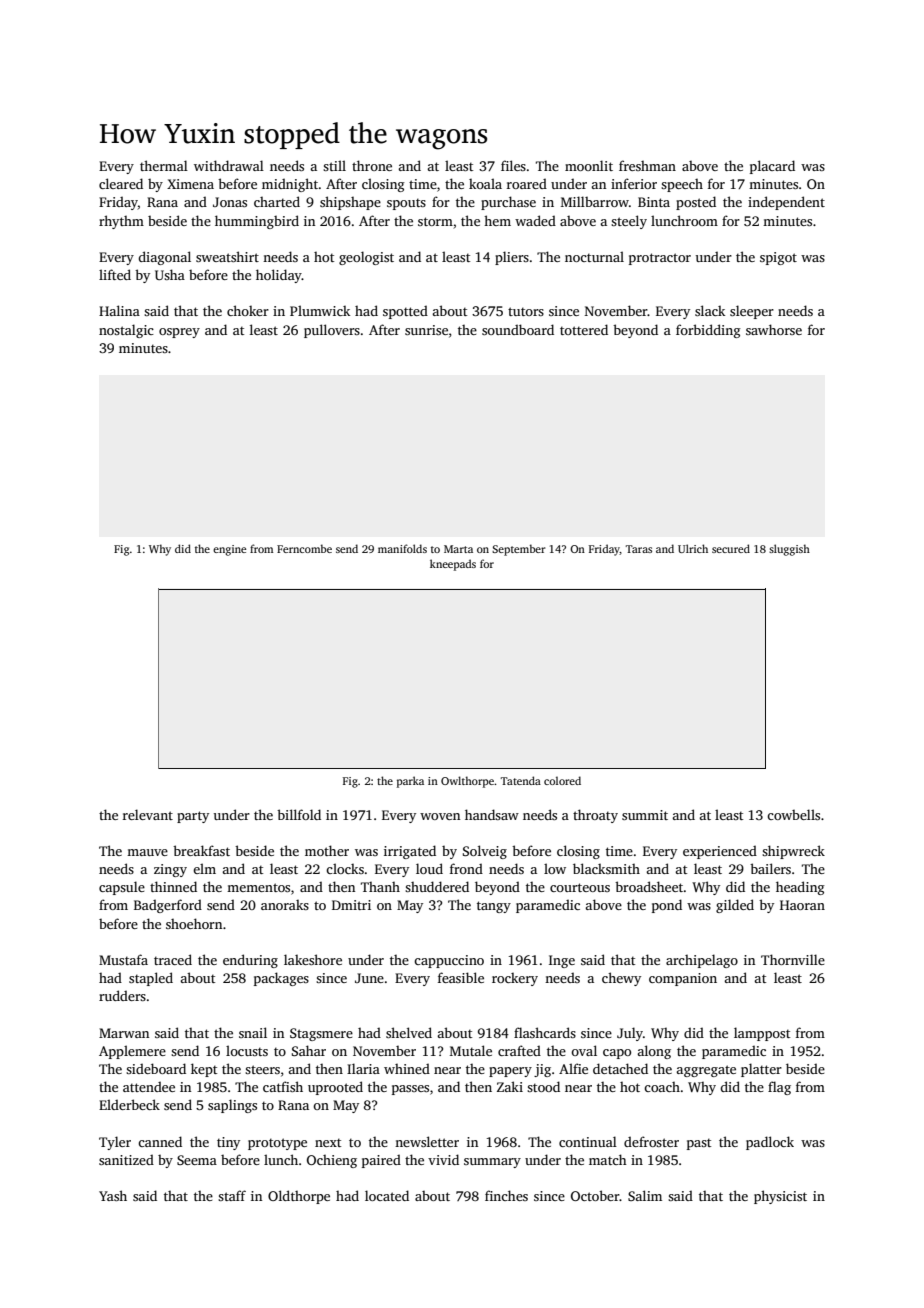 Image resolution: width=924 pixels, height=1308 pixels. Describe the element at coordinates (772, 167) in the screenshot. I see `placard` at that location.
